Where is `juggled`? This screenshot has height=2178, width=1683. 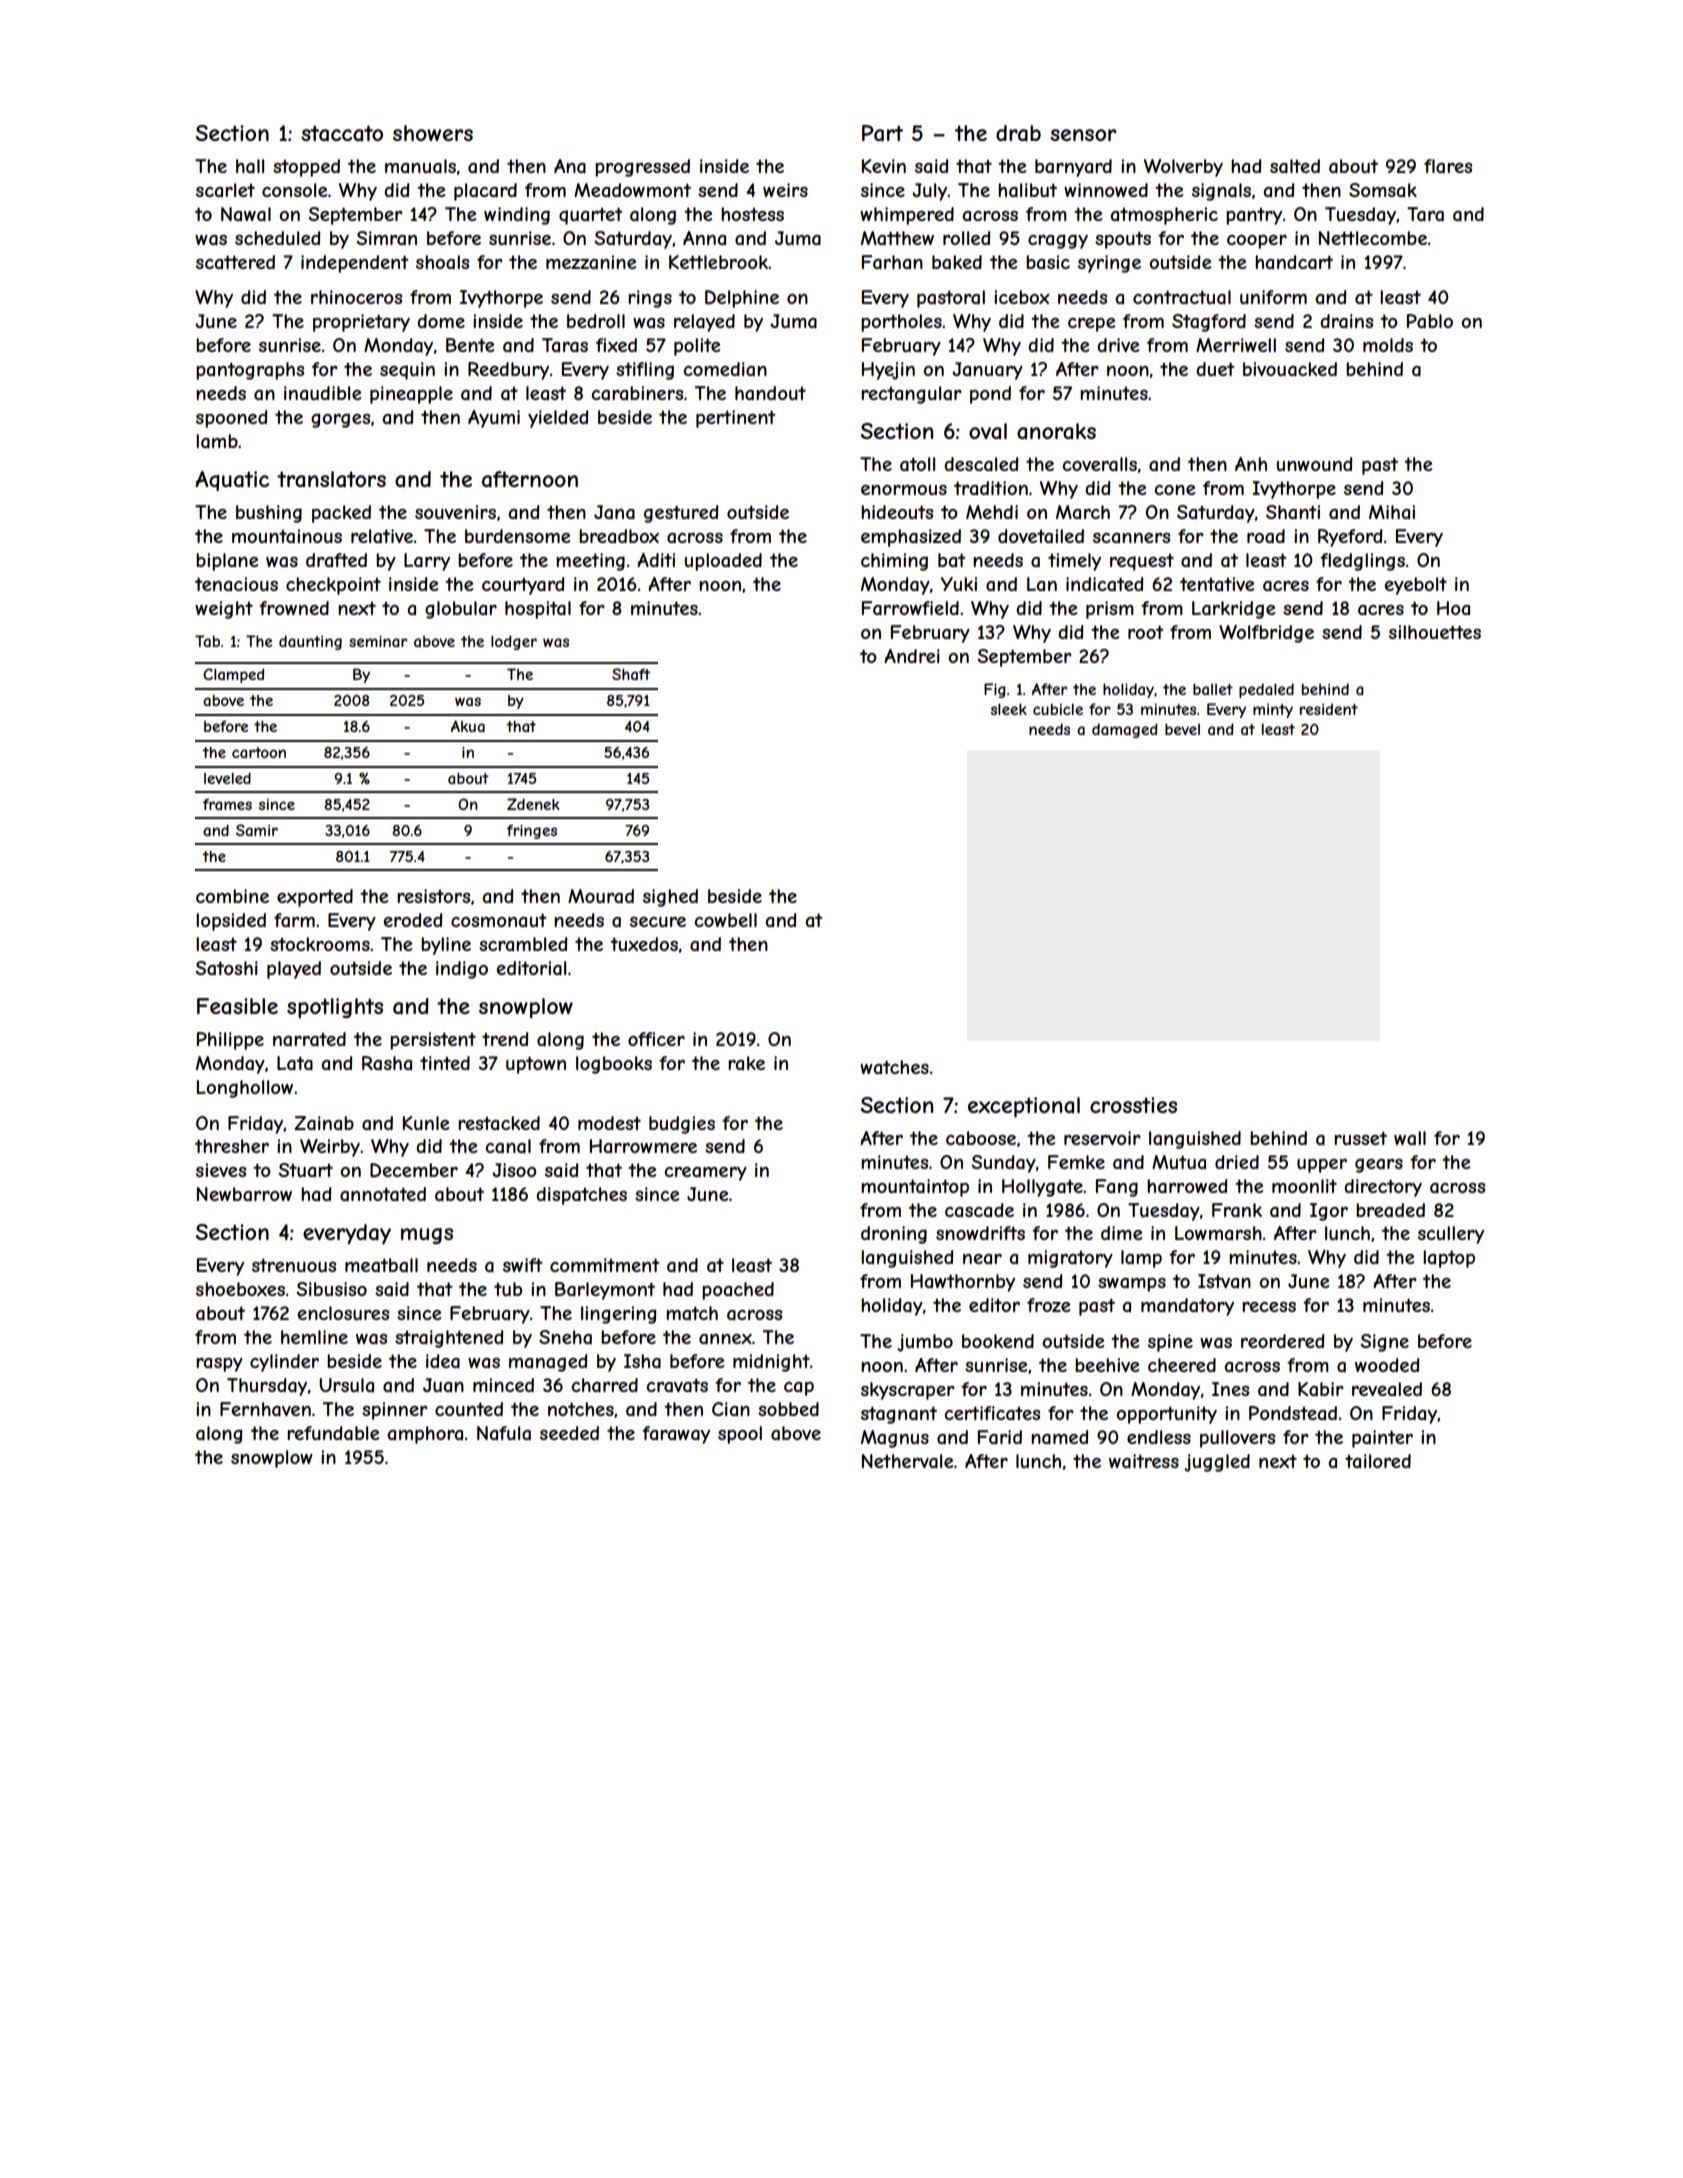
juggled is located at coordinates (1217, 1463).
